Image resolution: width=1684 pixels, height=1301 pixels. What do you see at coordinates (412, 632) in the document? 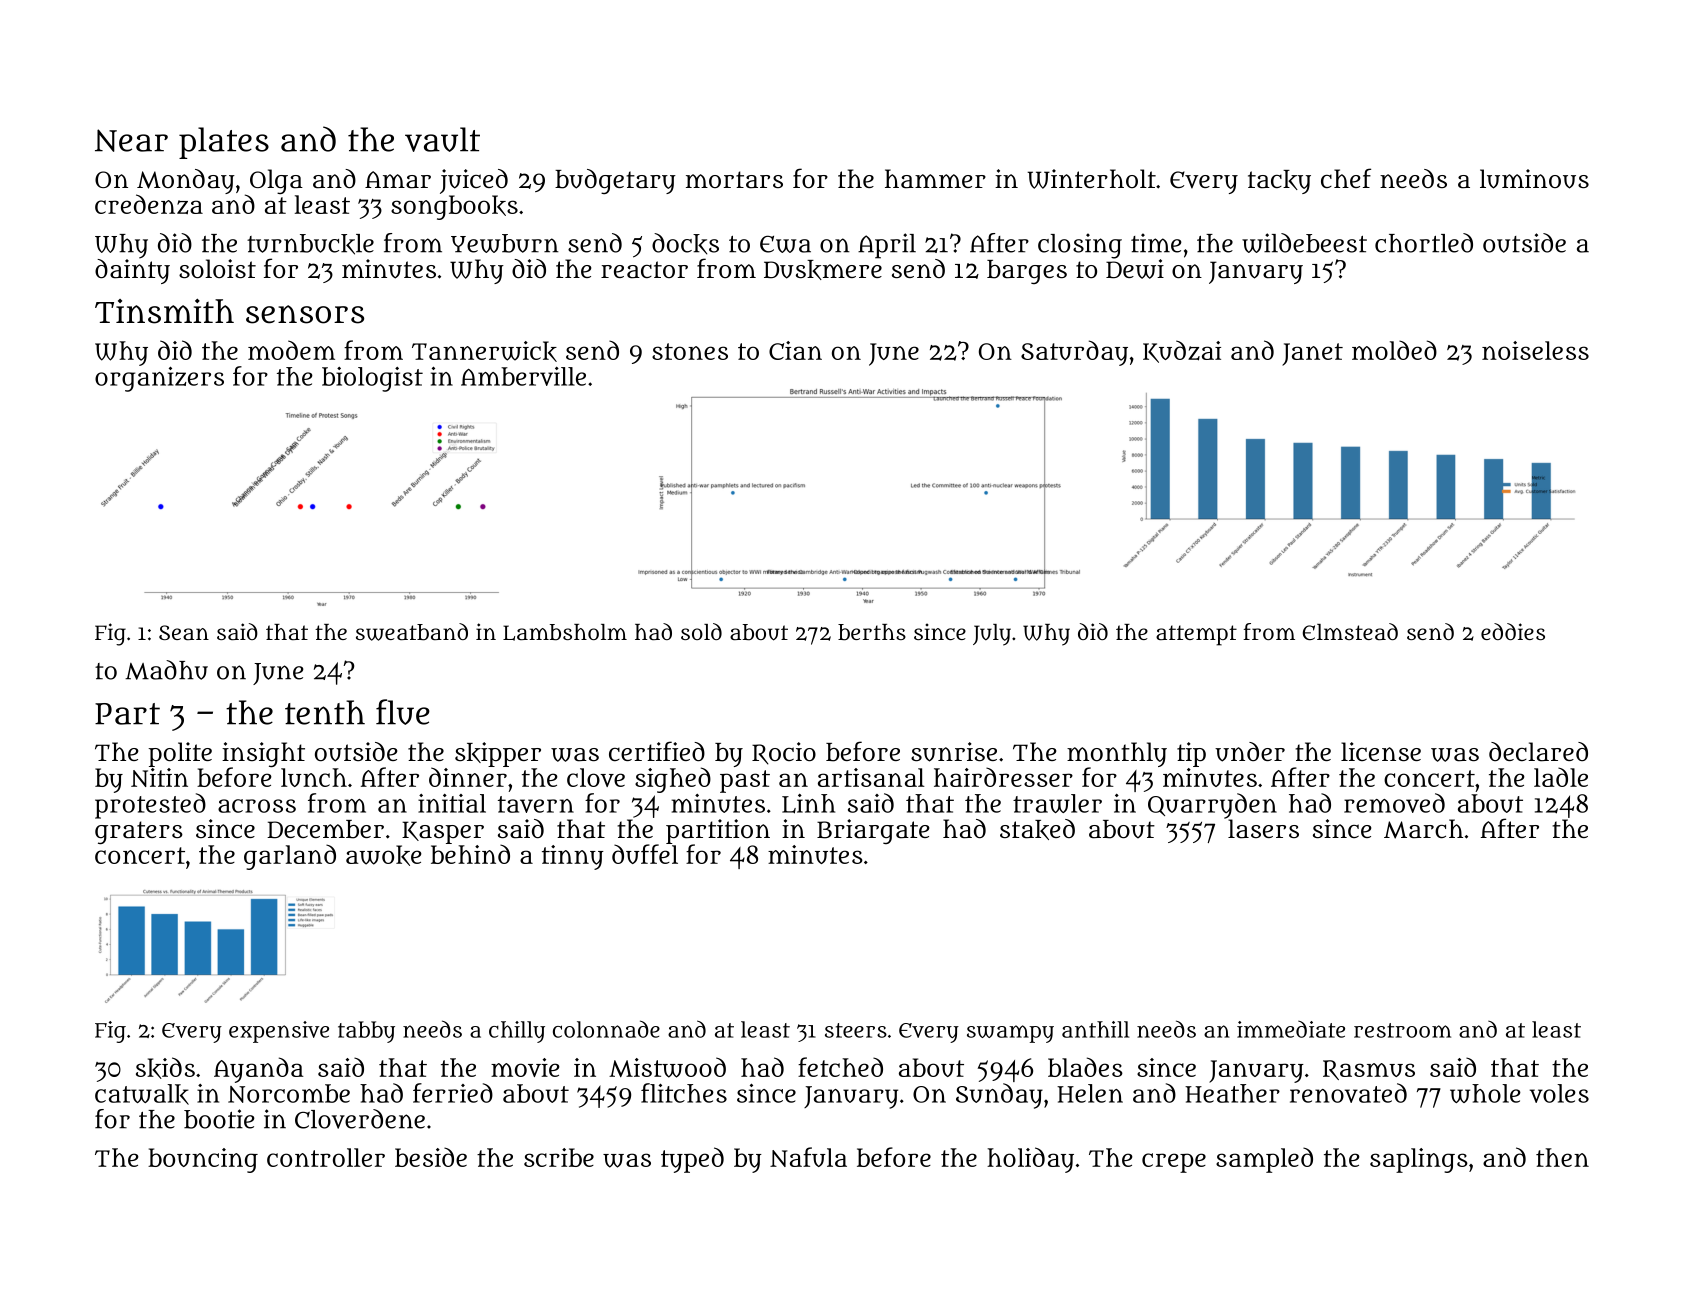
I see `sweatband` at bounding box center [412, 632].
